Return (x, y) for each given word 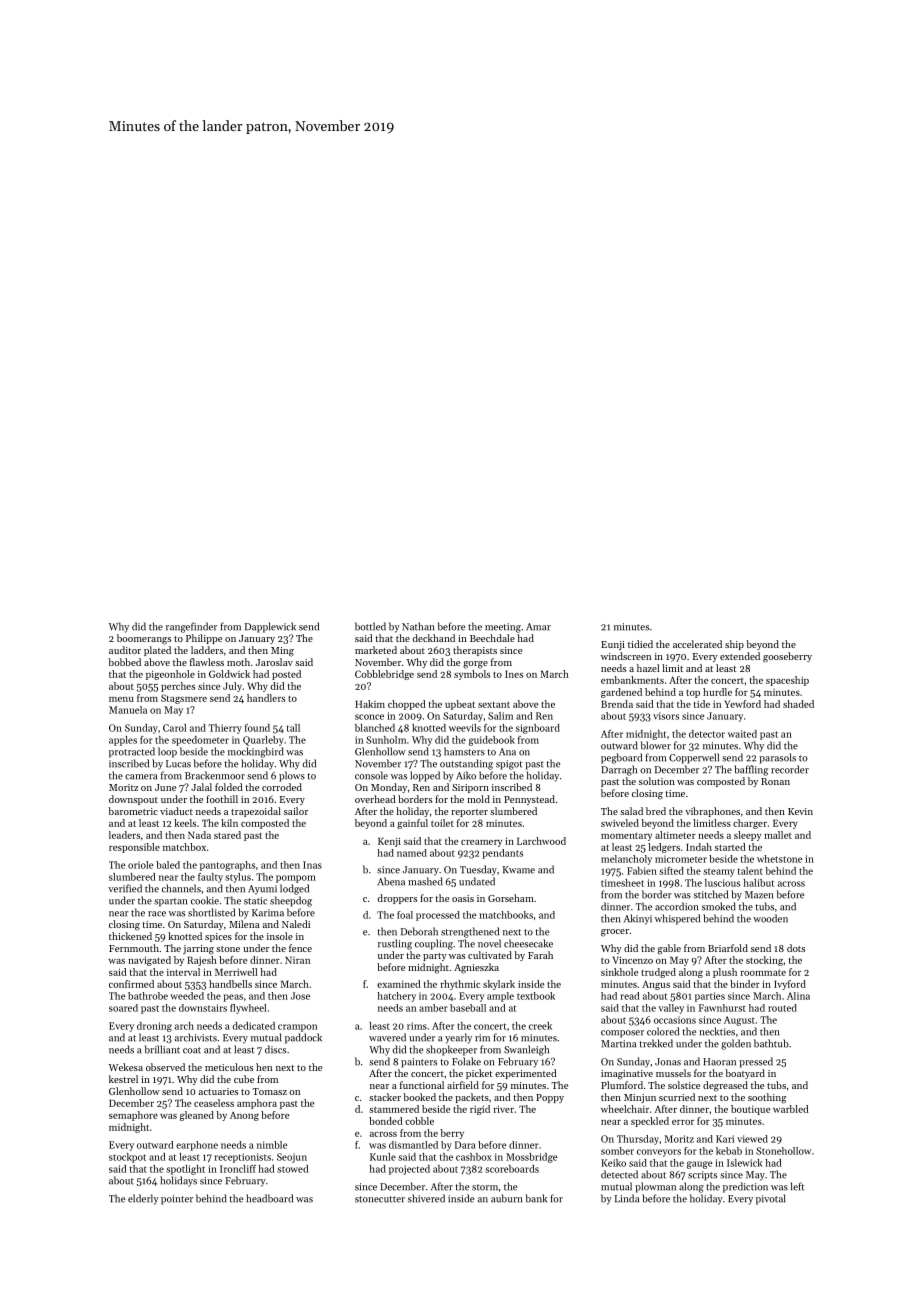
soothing (767, 1098)
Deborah (419, 931)
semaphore (133, 1116)
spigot (509, 765)
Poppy (550, 1098)
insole (280, 936)
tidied (640, 644)
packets (472, 1098)
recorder (790, 769)
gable (669, 949)
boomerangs (144, 639)
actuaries (218, 1091)
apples (123, 741)
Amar (538, 627)
